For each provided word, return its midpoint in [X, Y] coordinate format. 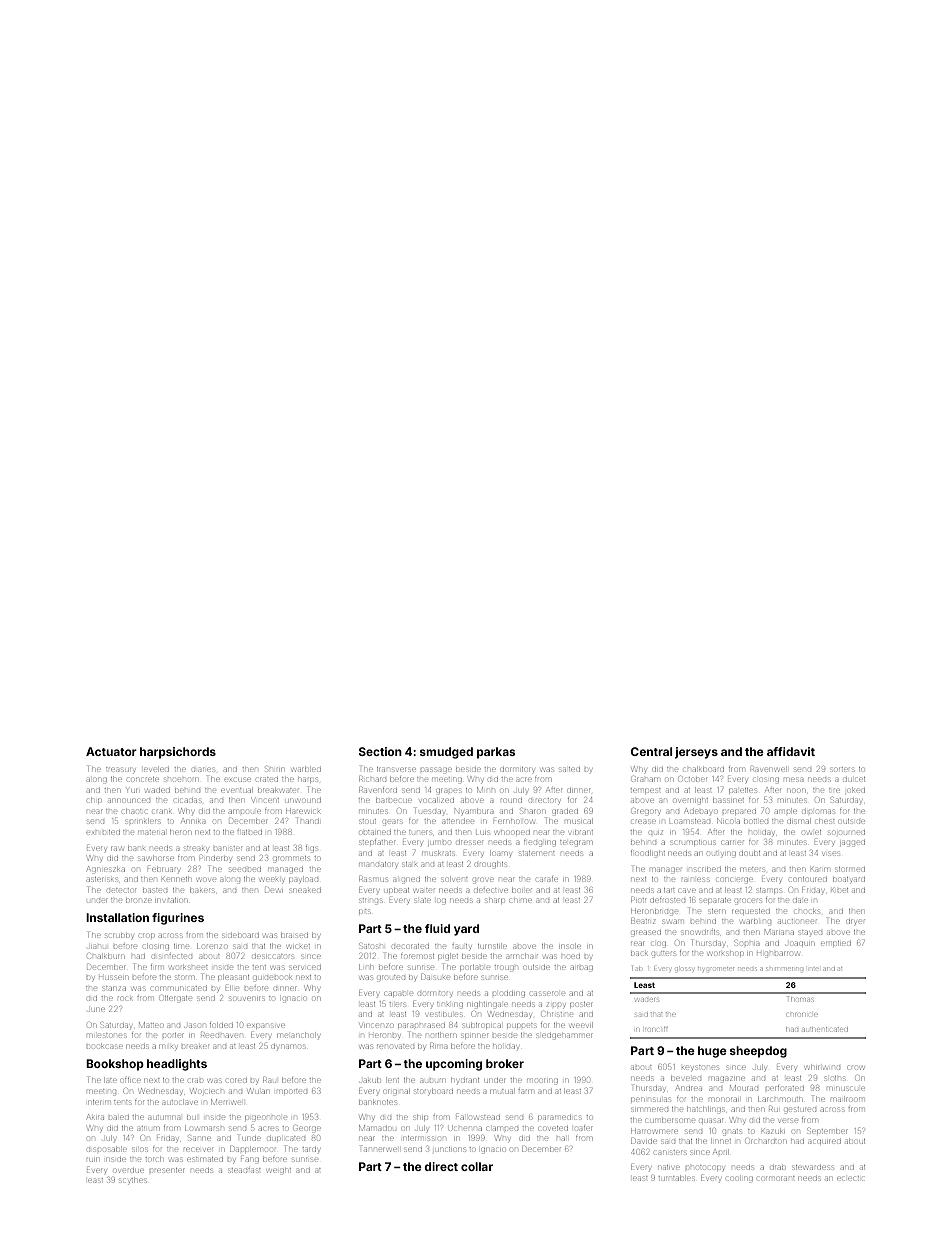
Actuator [111, 751]
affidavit [791, 751]
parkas [496, 753]
